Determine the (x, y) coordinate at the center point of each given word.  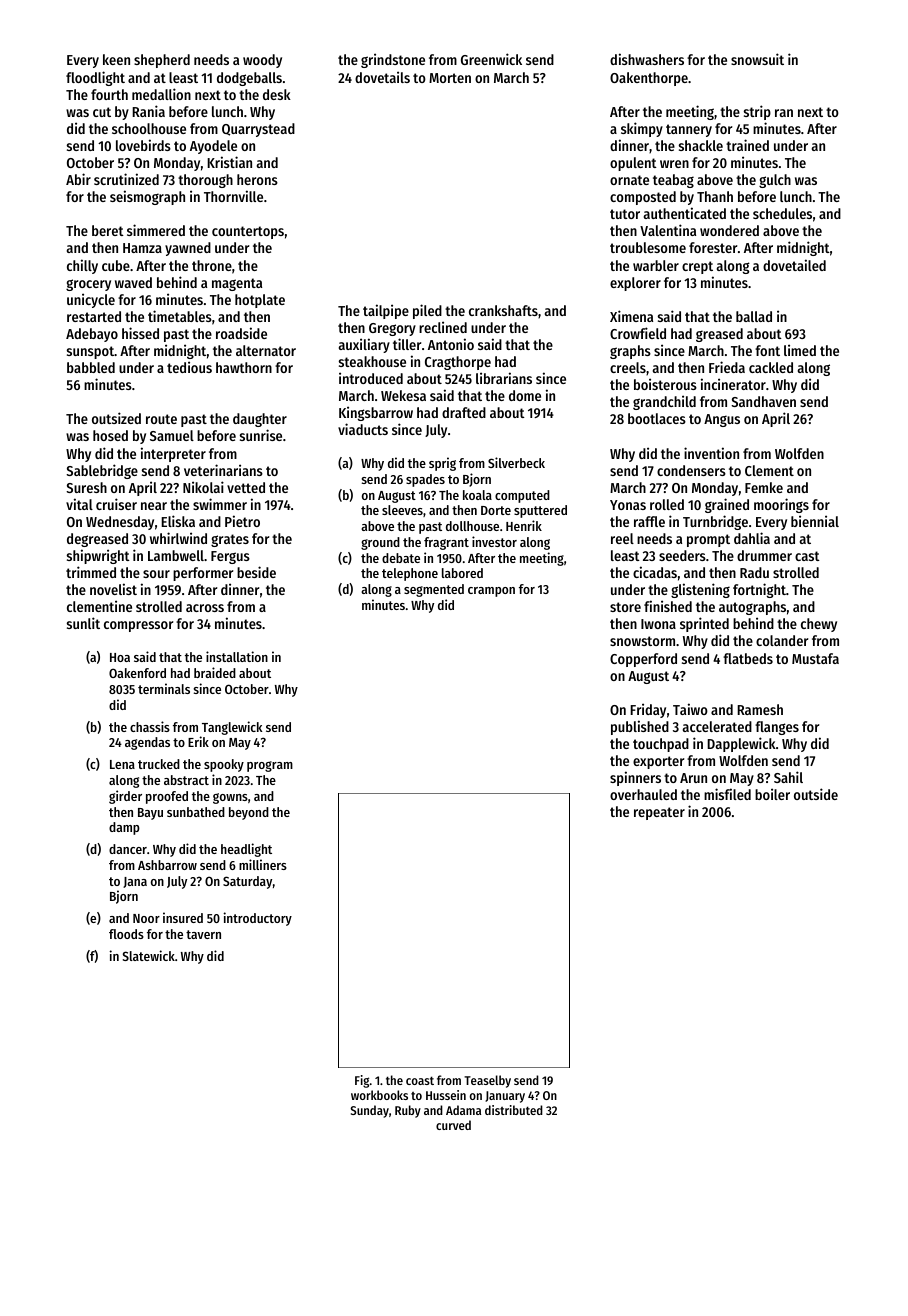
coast (420, 1080)
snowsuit (757, 59)
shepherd (162, 61)
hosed (110, 435)
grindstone (393, 60)
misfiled (727, 794)
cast (807, 556)
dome (525, 395)
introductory (257, 919)
